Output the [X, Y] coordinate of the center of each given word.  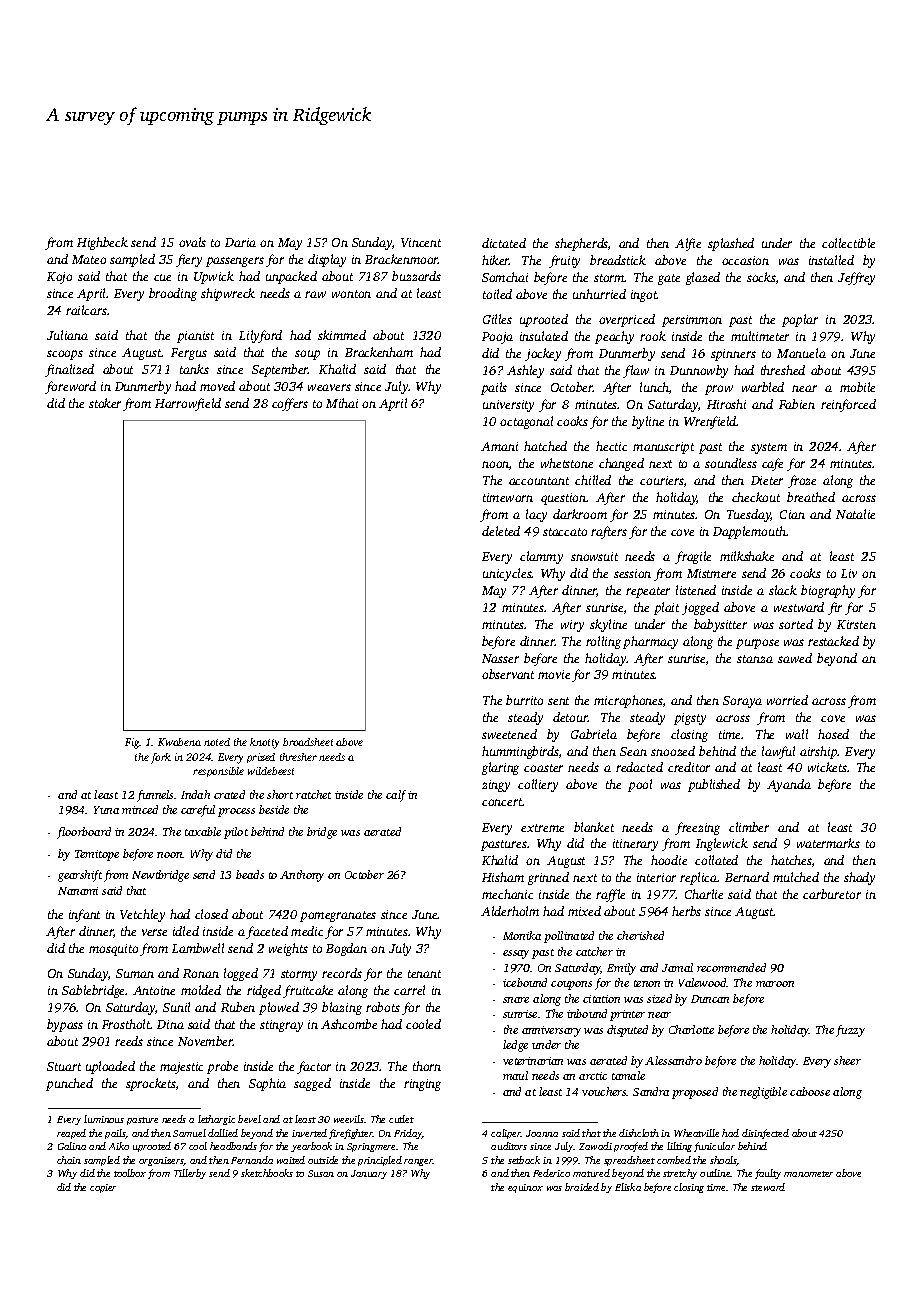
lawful [778, 752]
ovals [192, 242]
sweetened [509, 734]
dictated [504, 243]
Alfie [688, 244]
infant [84, 915]
